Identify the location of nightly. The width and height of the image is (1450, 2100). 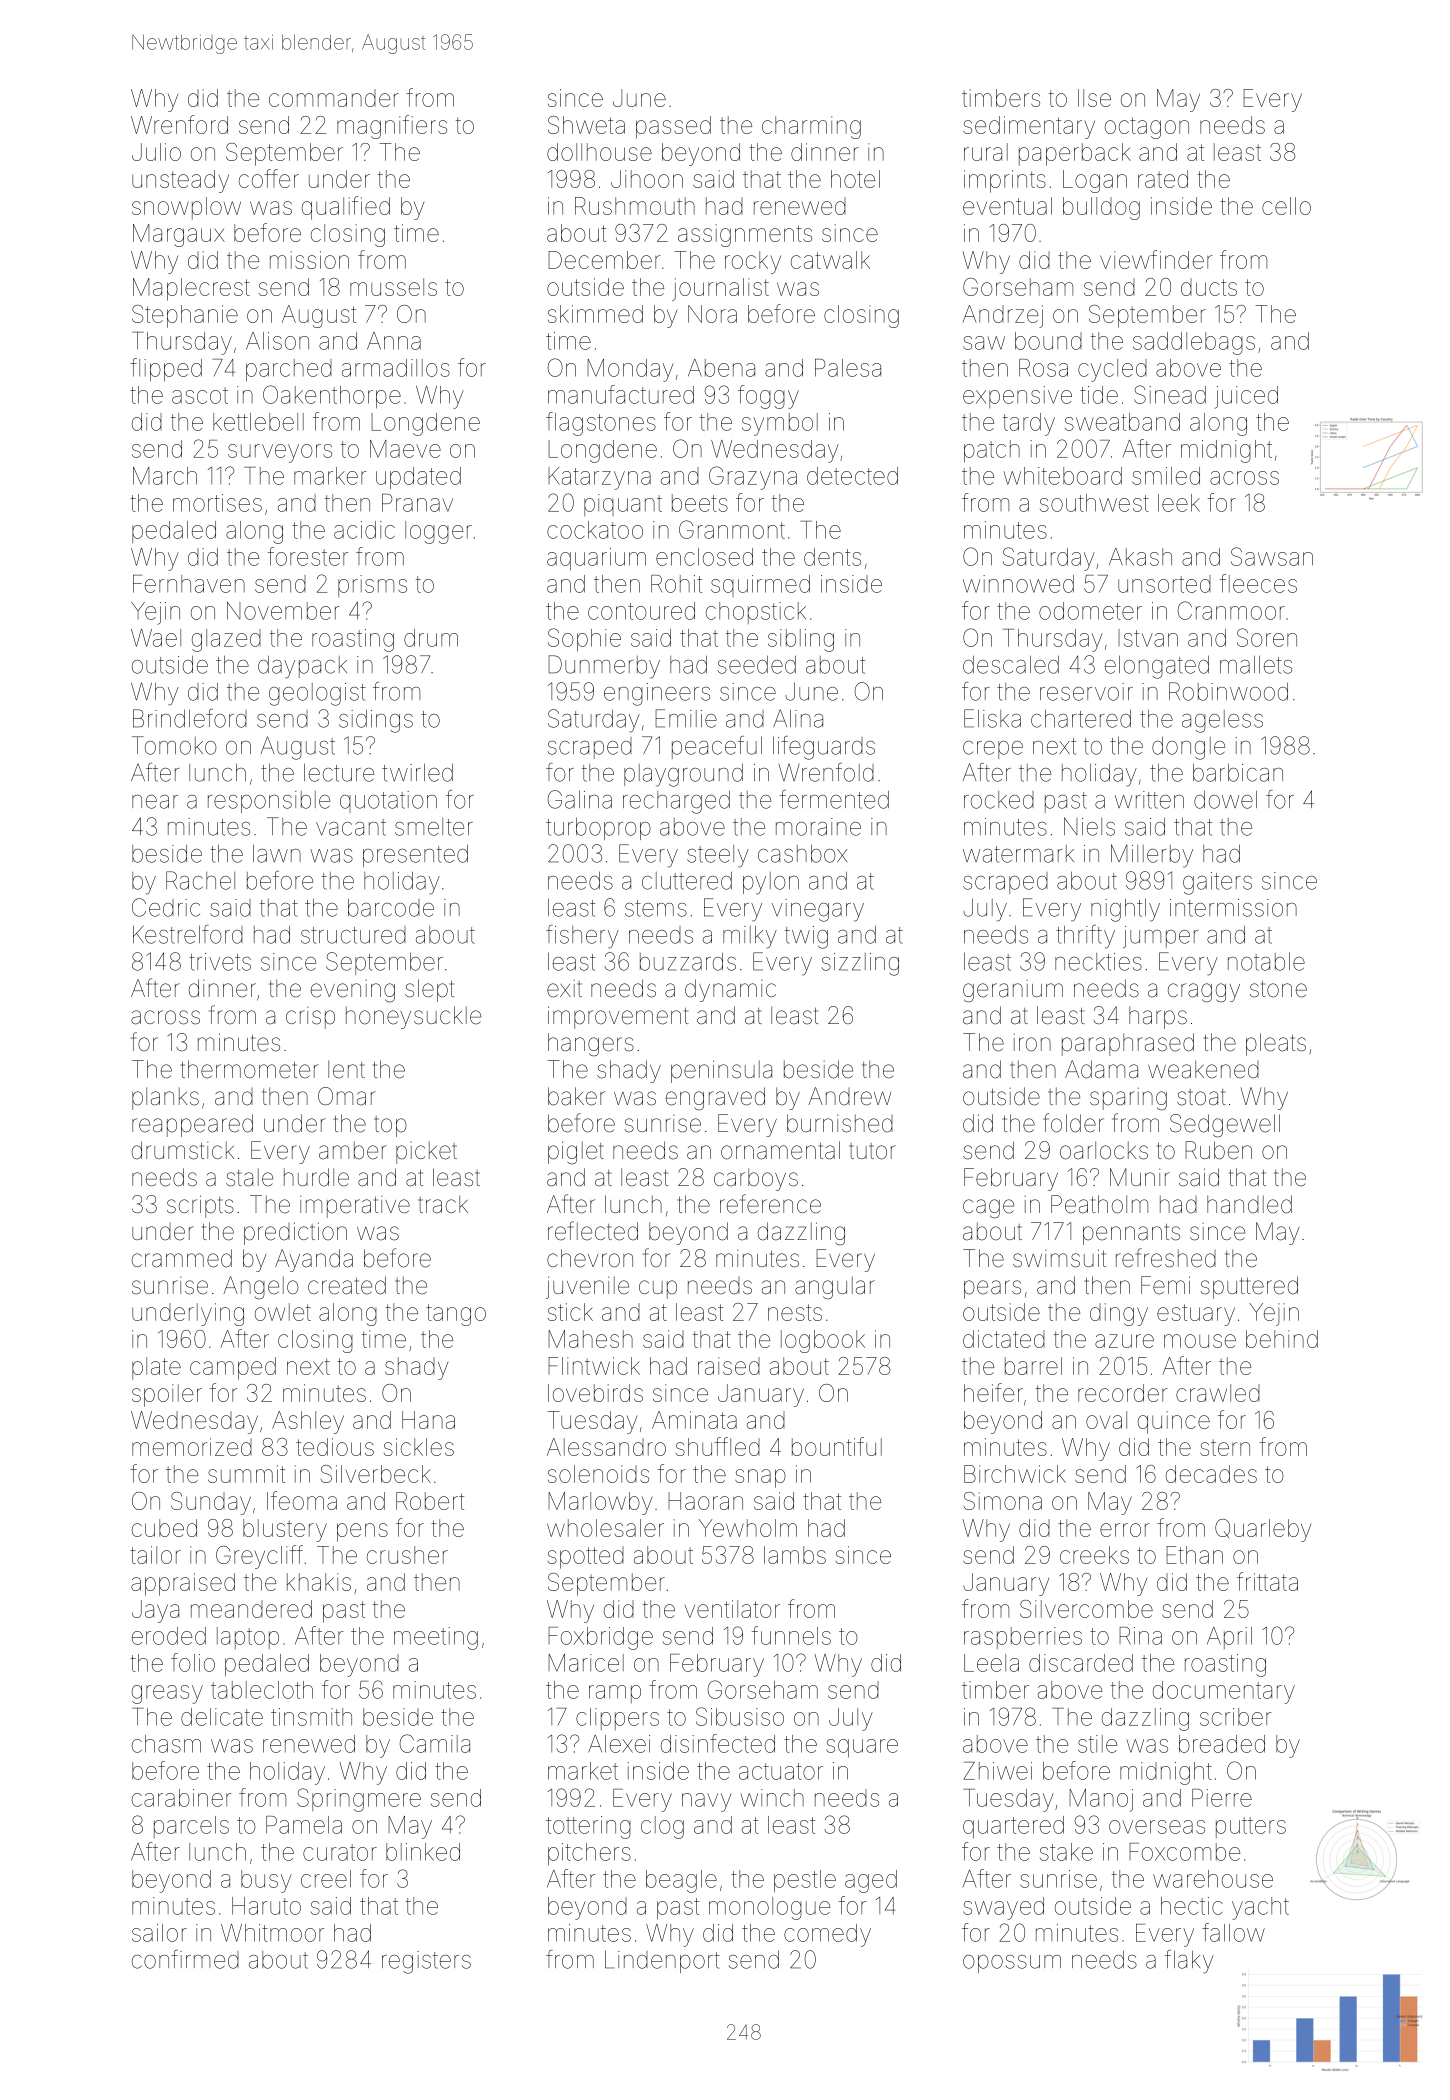
(1125, 910).
